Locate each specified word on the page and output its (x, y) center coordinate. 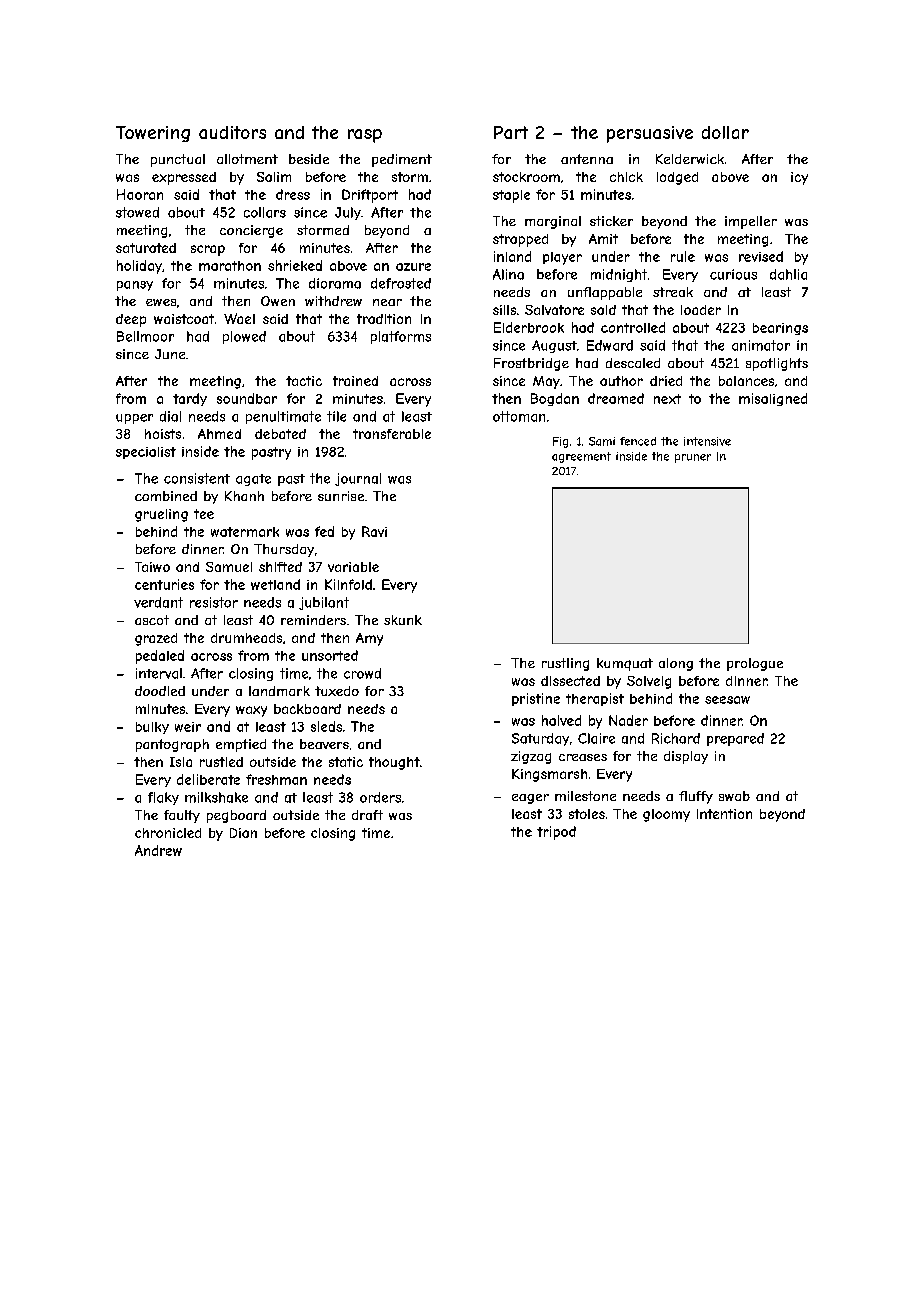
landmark (279, 691)
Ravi (374, 531)
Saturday (540, 739)
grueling (161, 515)
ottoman (519, 416)
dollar (725, 132)
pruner (693, 458)
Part (511, 132)
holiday (139, 267)
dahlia (788, 274)
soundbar (247, 398)
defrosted (401, 283)
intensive (707, 441)
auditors (232, 132)
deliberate (208, 779)
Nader (628, 720)
